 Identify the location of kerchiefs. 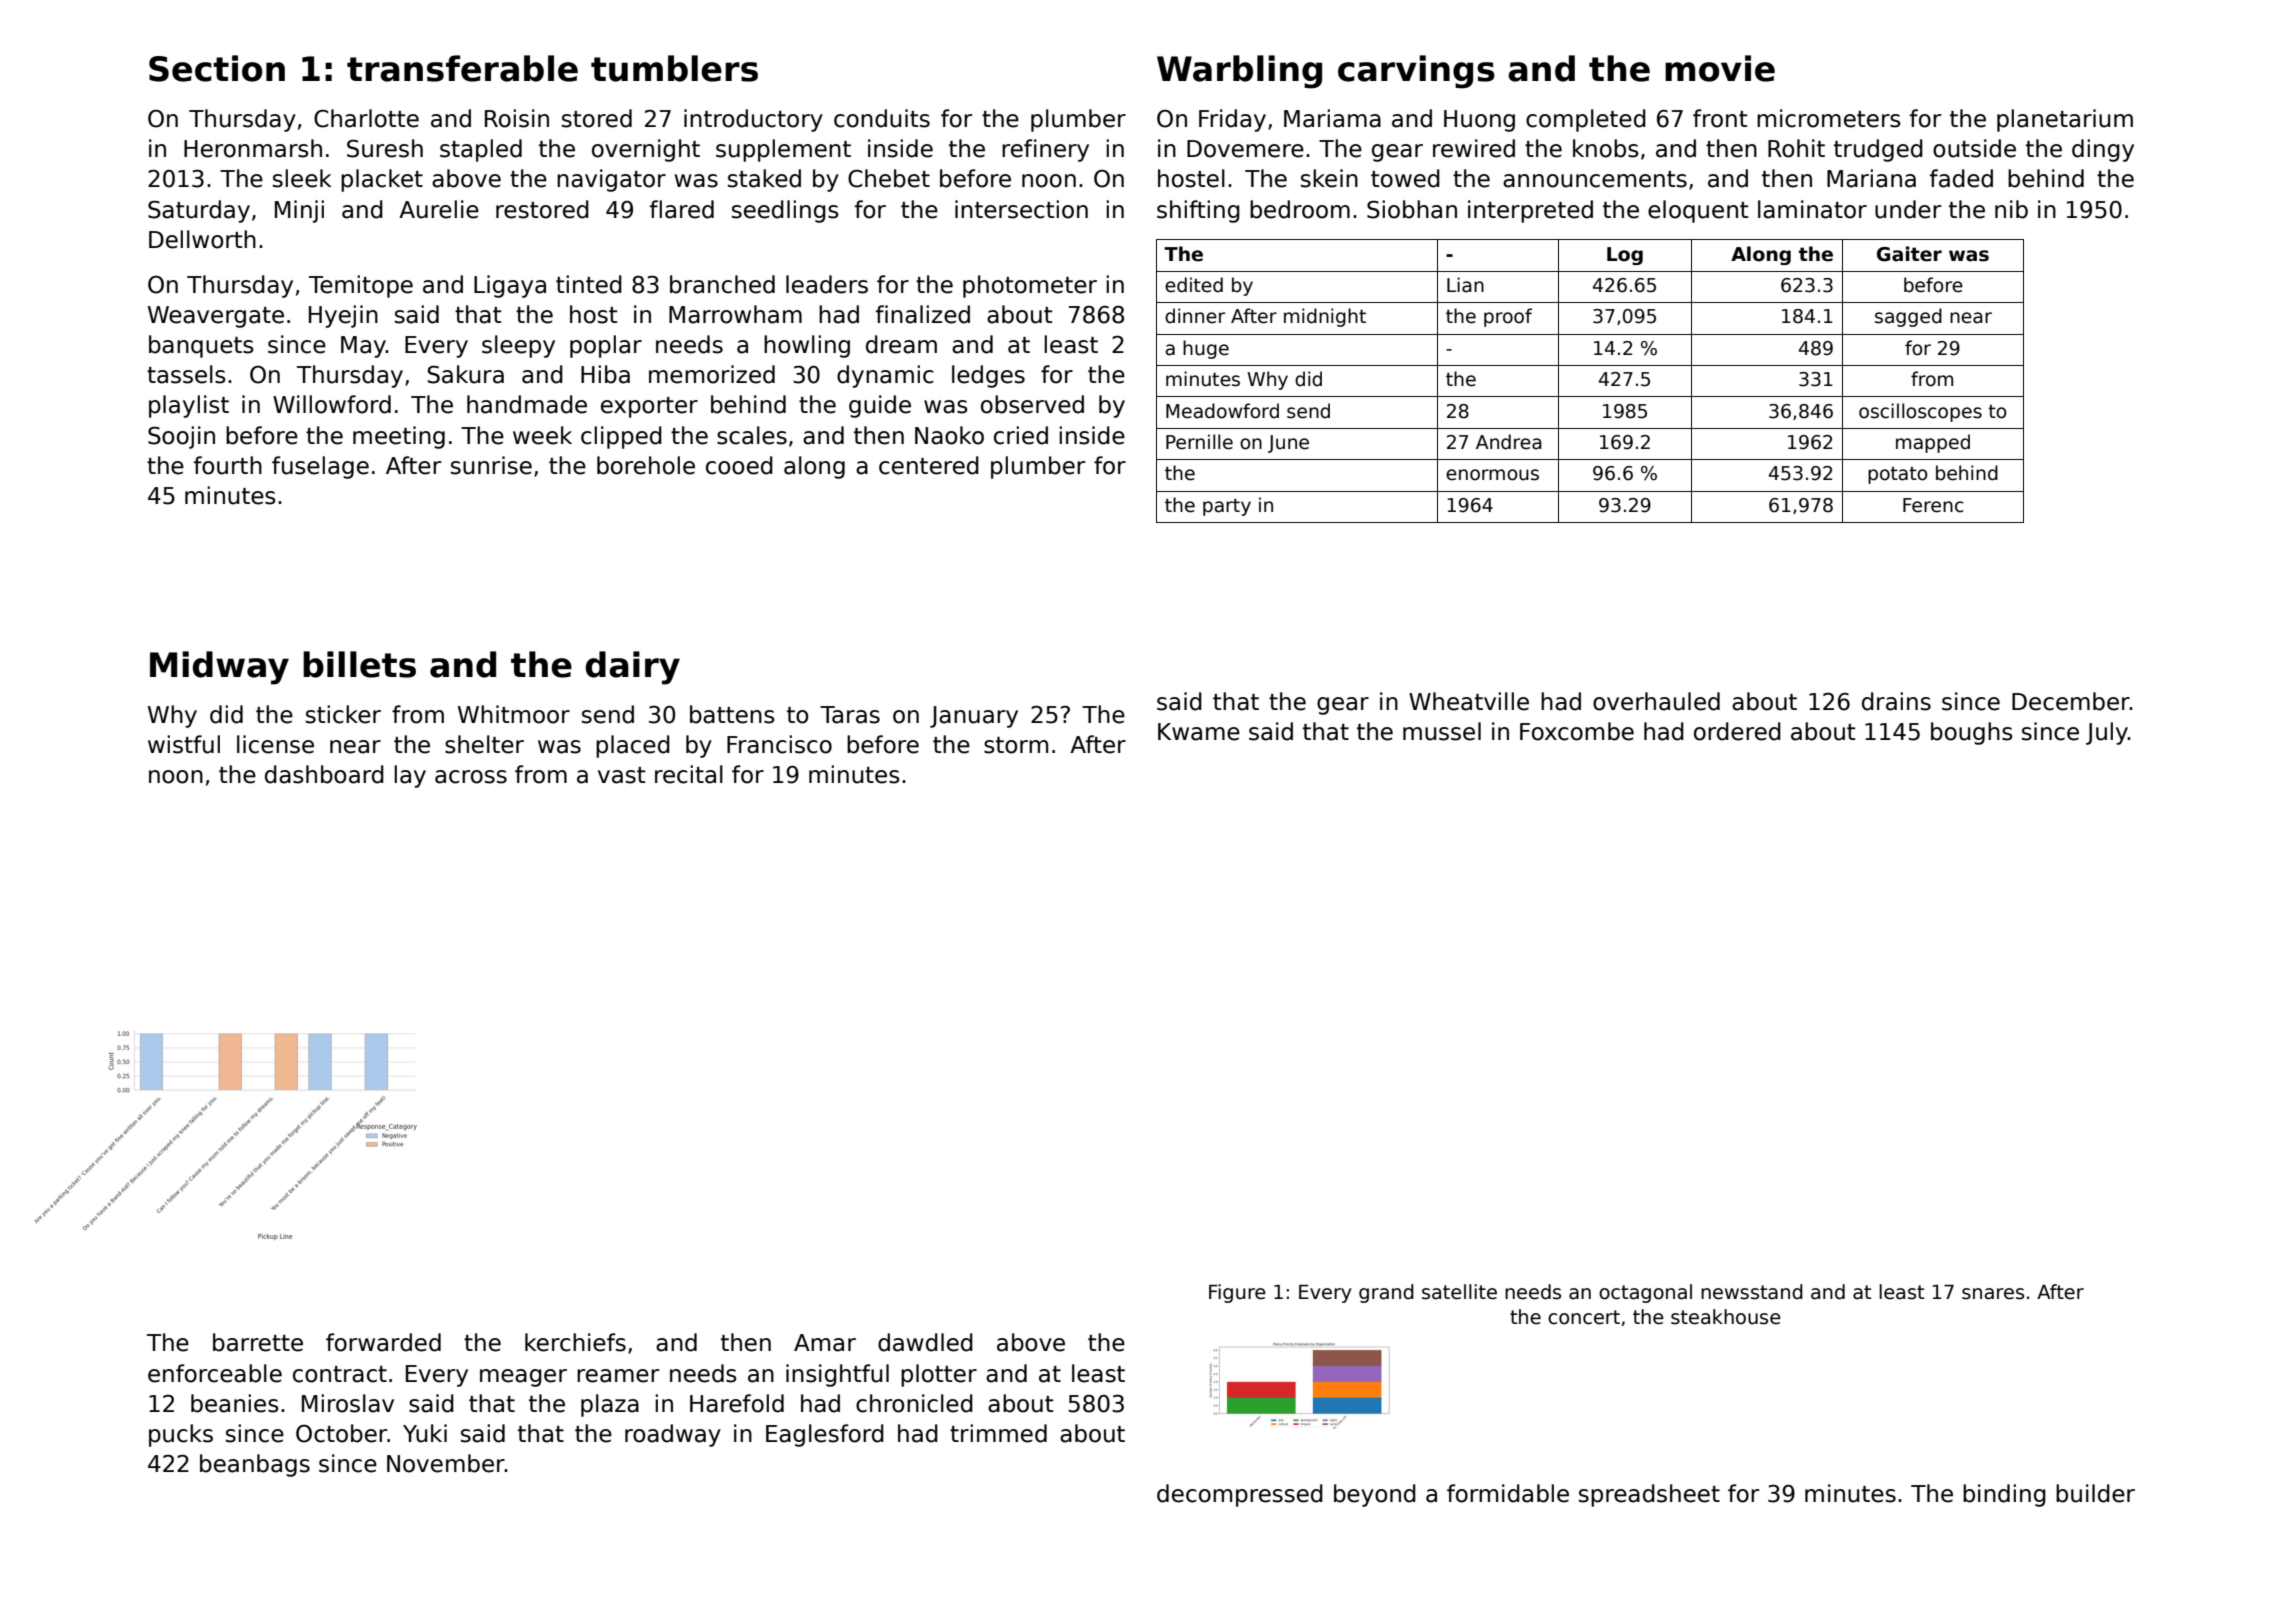
(575, 1342).
